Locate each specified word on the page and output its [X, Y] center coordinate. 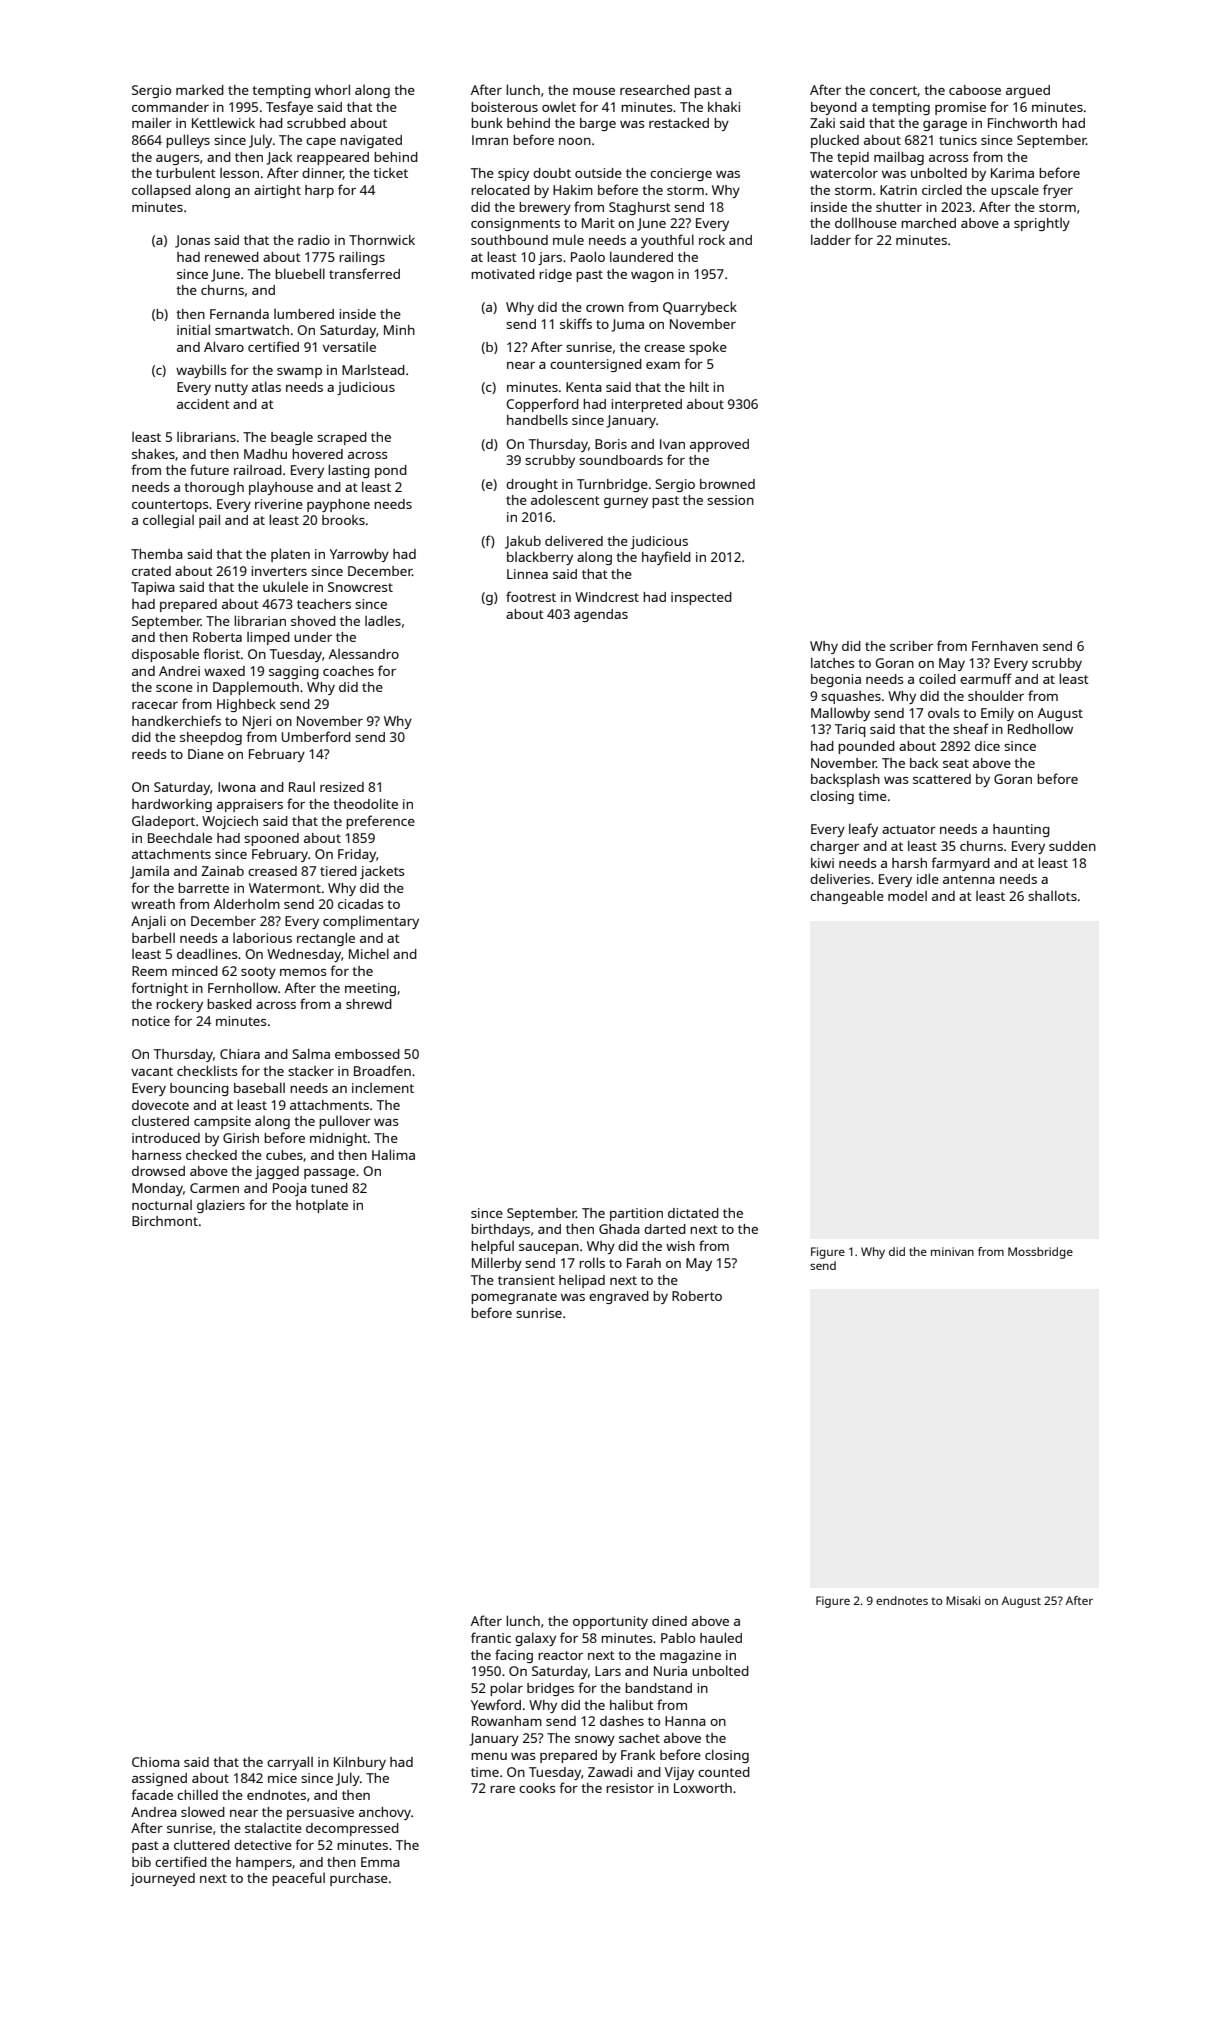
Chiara [240, 1054]
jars [550, 258]
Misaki [963, 1600]
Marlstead [373, 369]
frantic [491, 1637]
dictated [693, 1213]
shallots [1052, 895]
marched [928, 223]
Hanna [685, 1721]
